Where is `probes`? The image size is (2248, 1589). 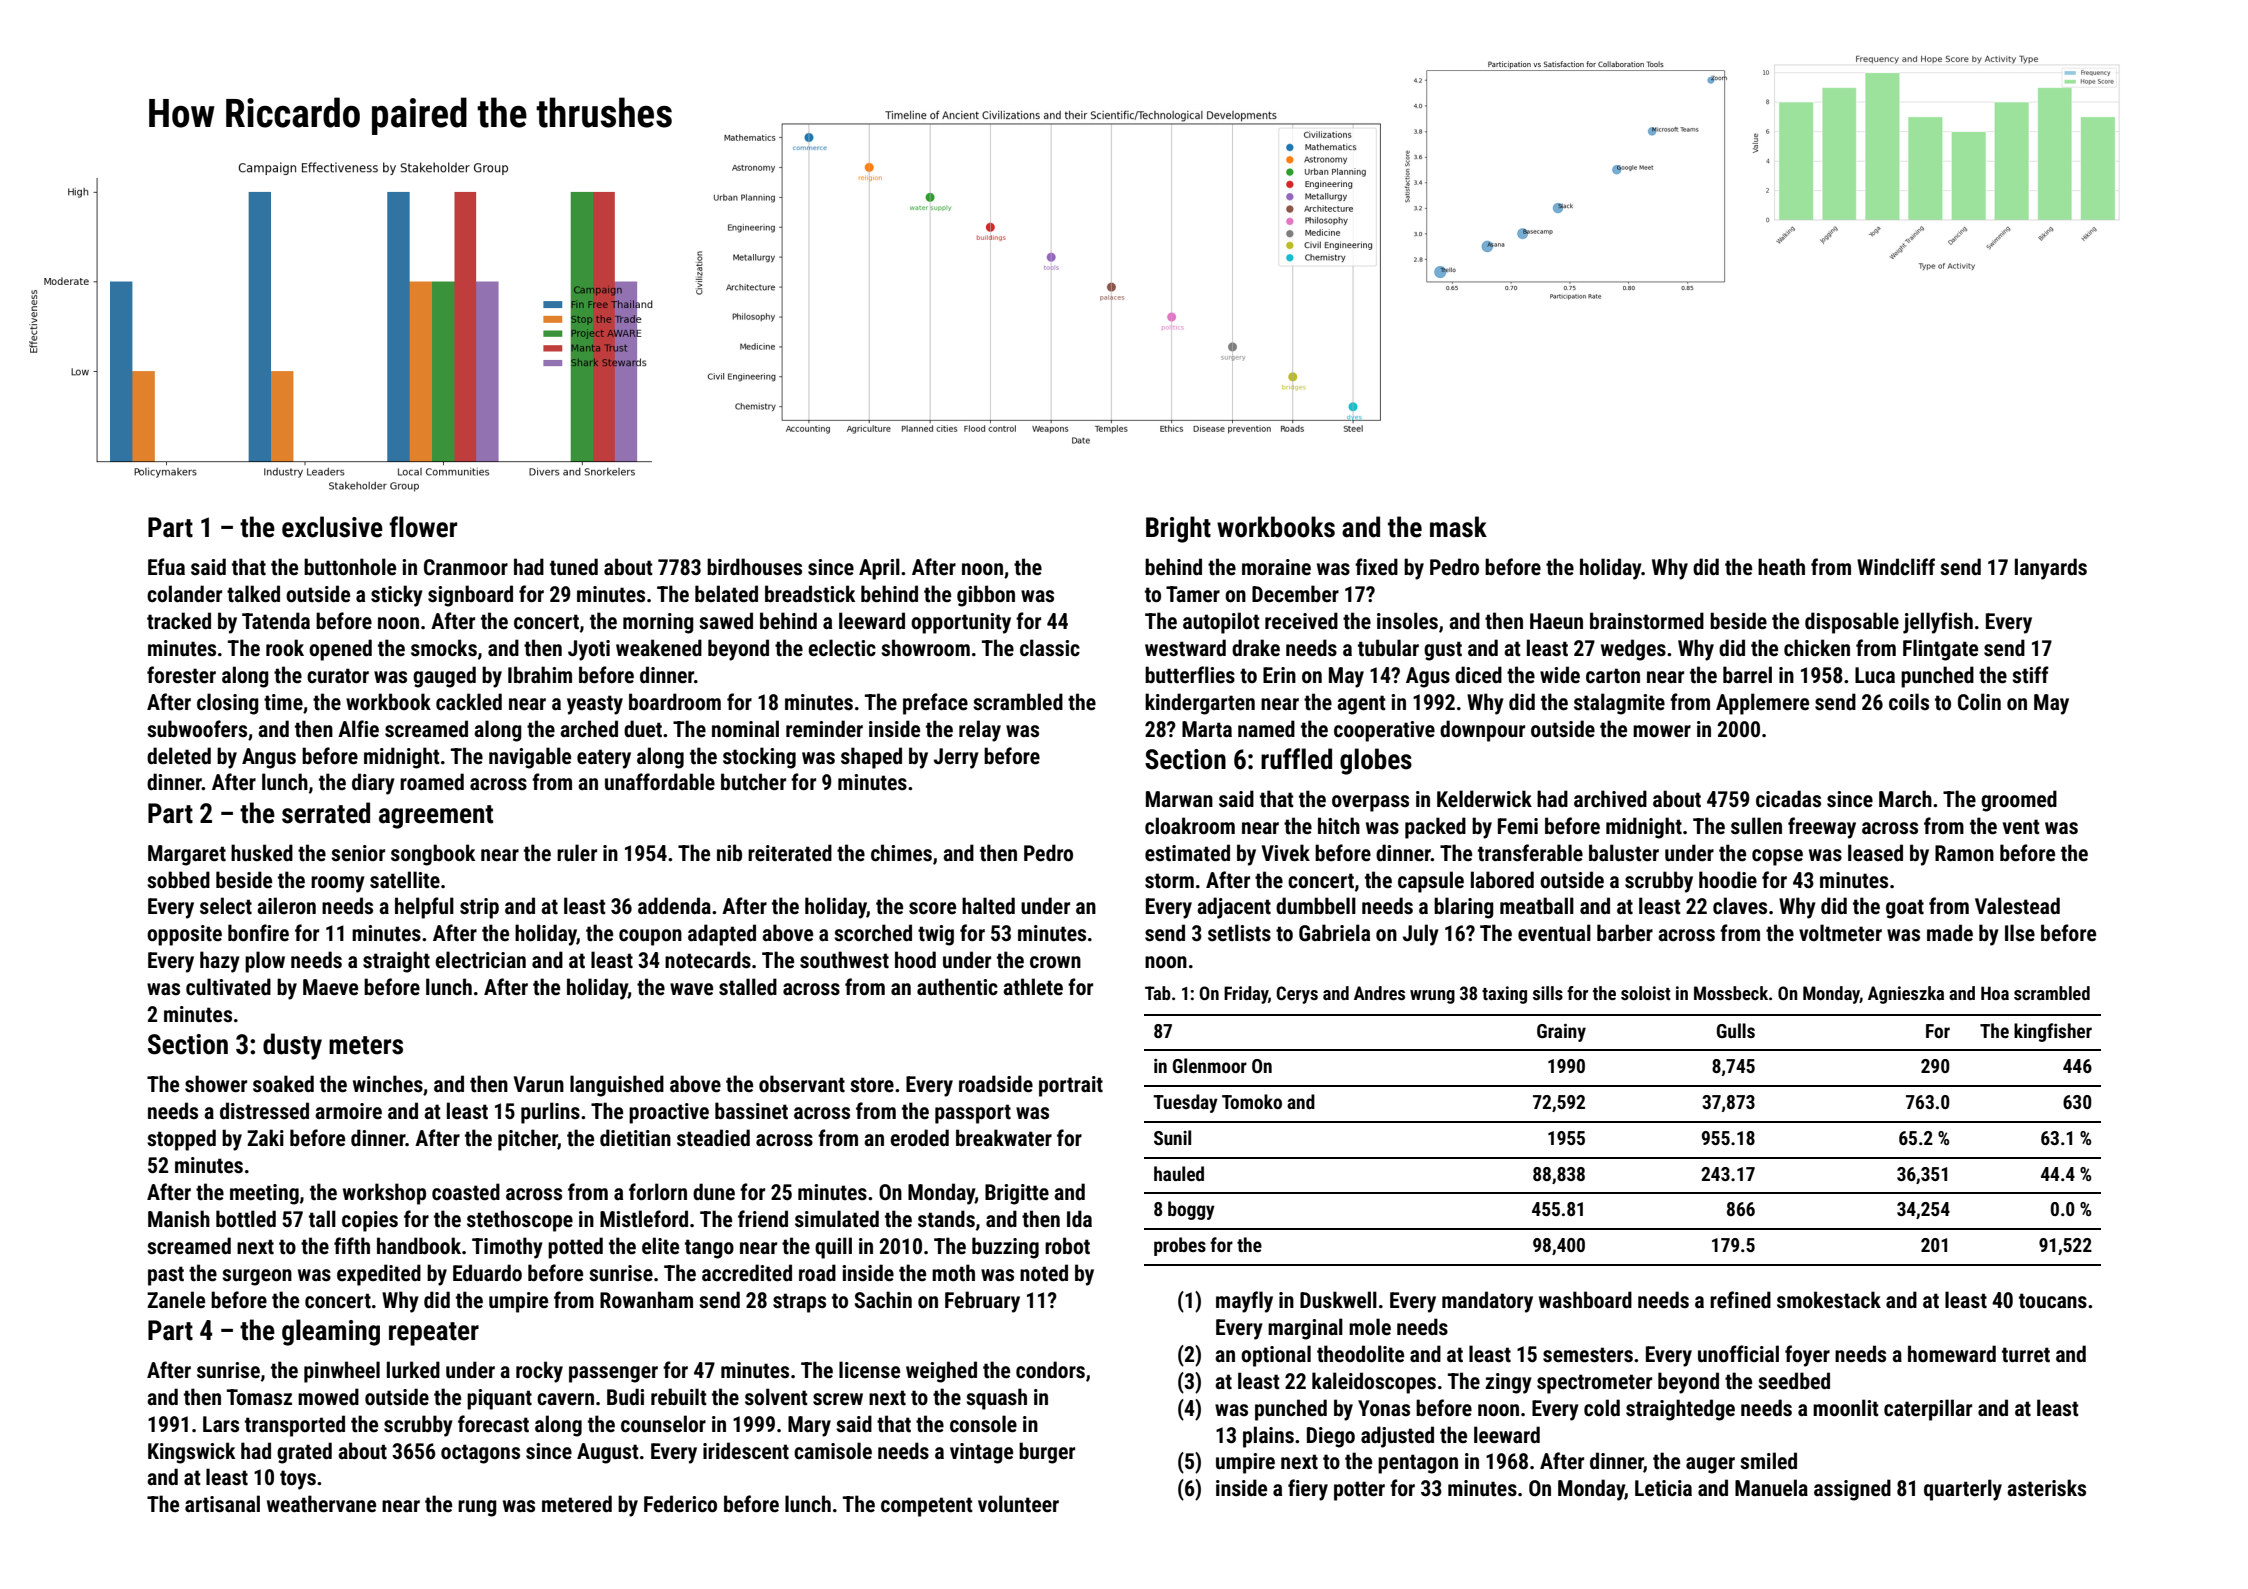 probes is located at coordinates (1180, 1246).
